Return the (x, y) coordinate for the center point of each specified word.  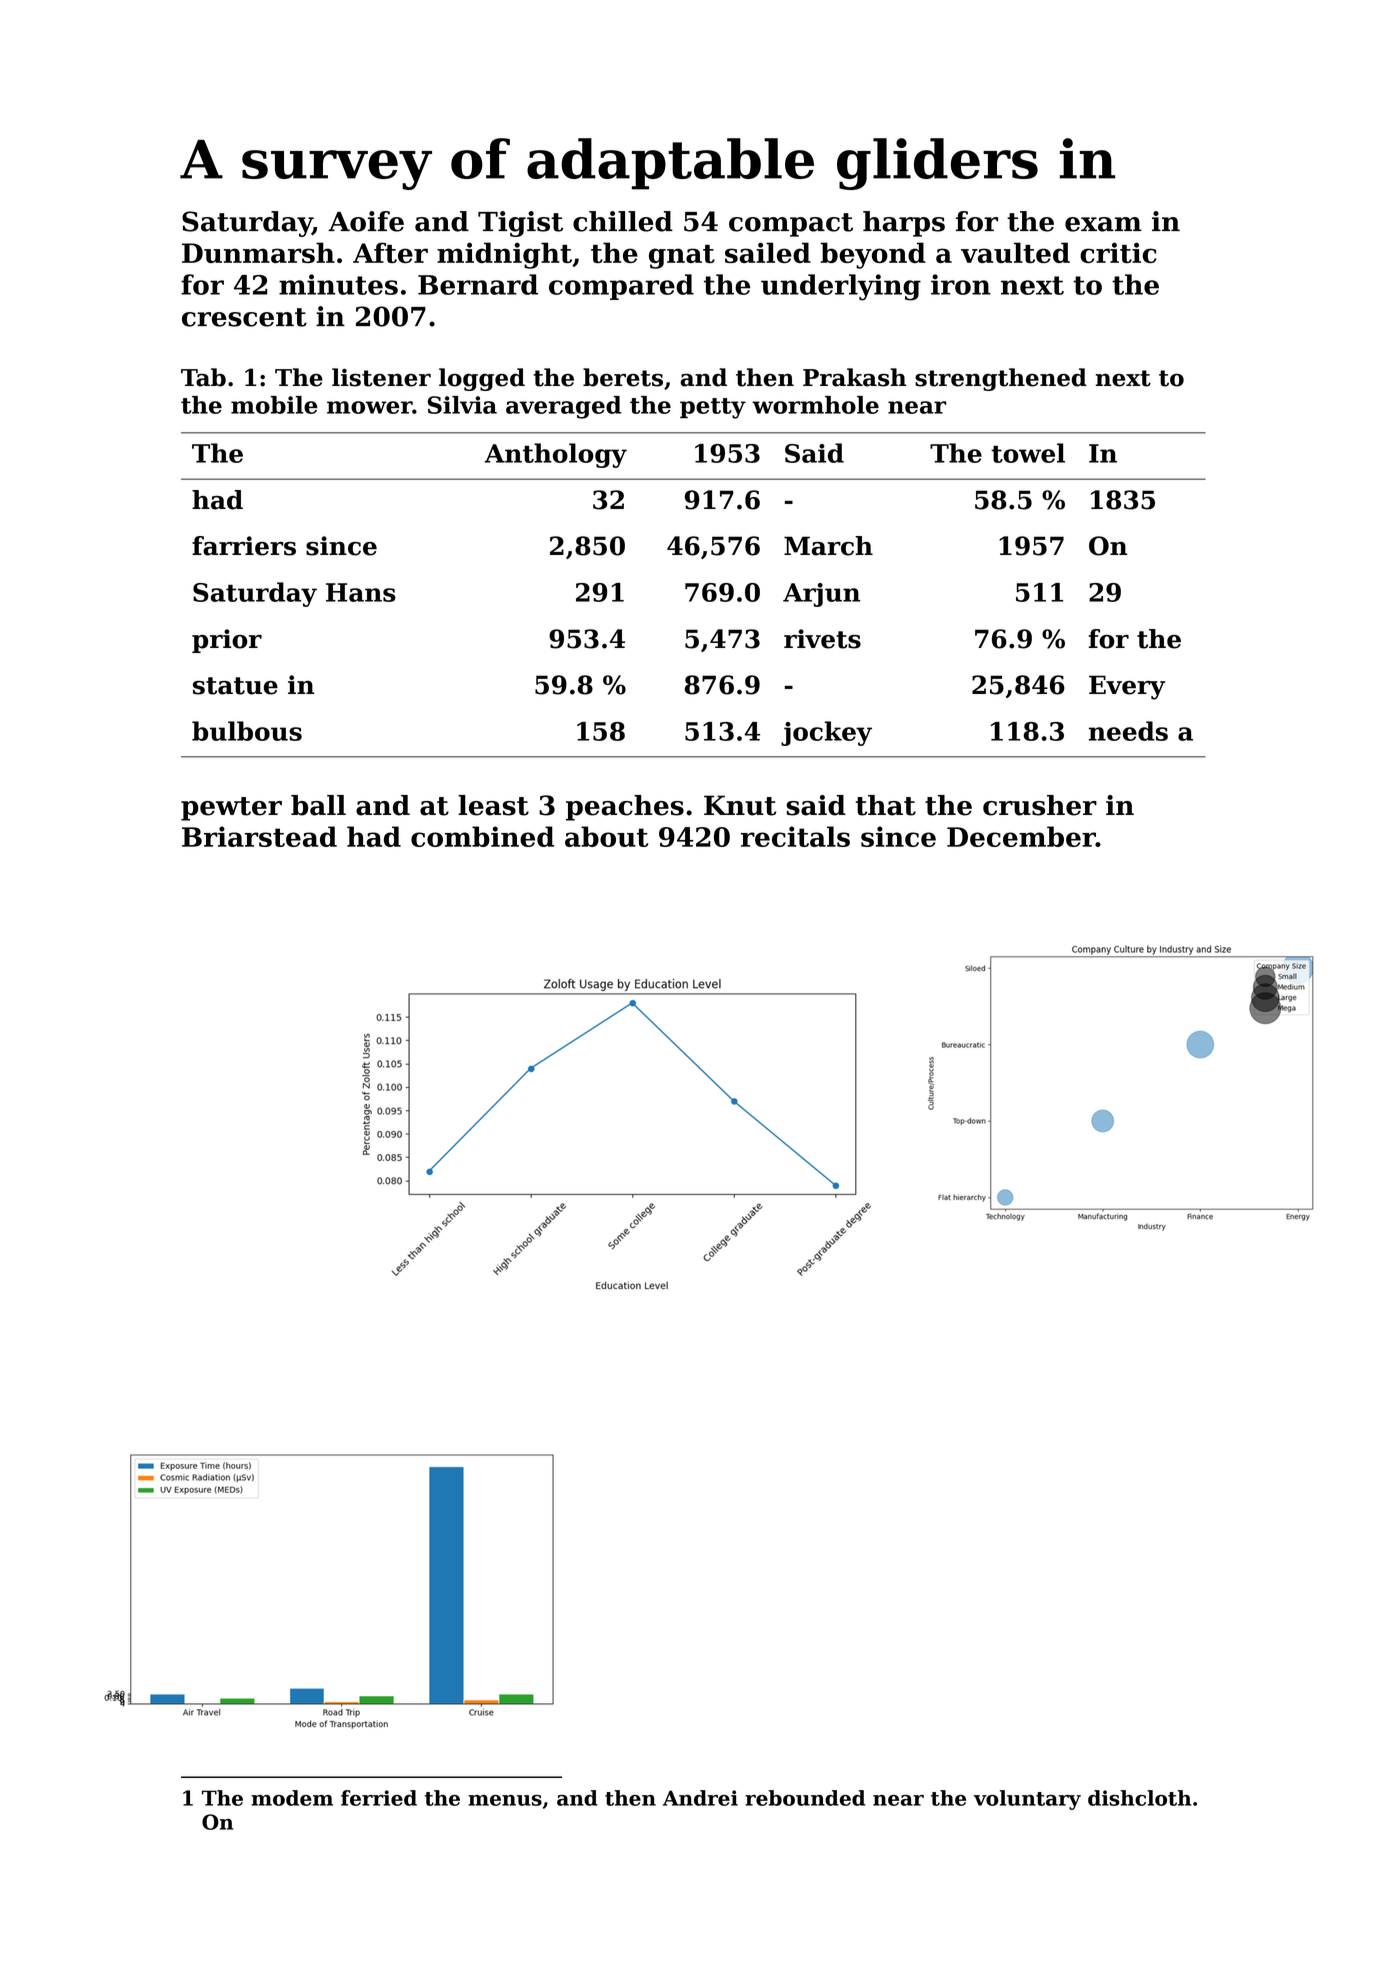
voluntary (1027, 1800)
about (606, 836)
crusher (1040, 805)
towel (1028, 453)
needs (1128, 731)
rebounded (805, 1798)
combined (482, 836)
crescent (244, 317)
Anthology (555, 455)
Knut (740, 805)
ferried (379, 1798)
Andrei (700, 1798)
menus (505, 1800)
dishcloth (1140, 1798)
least (493, 805)
